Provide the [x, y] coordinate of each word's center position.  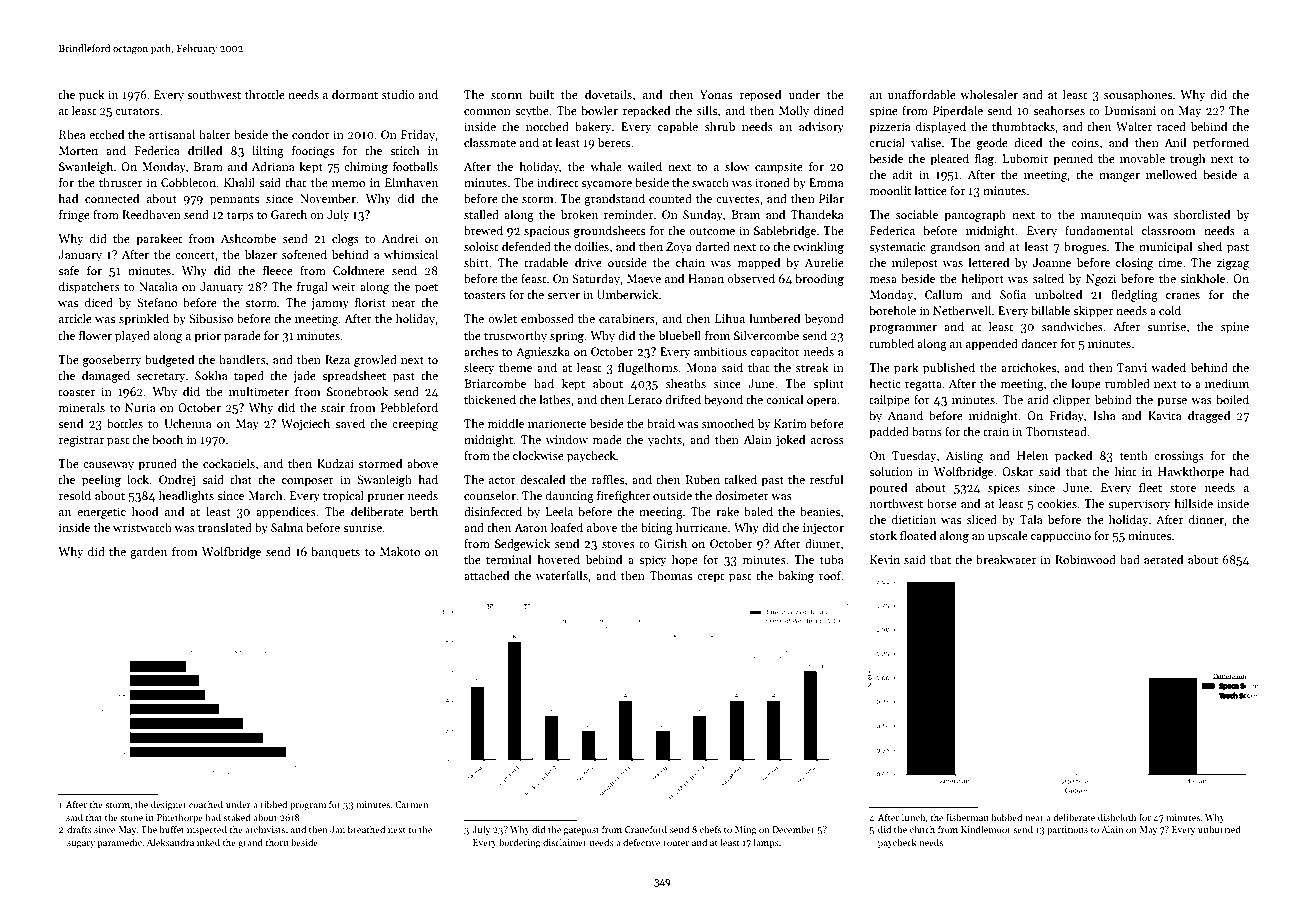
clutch [922, 829]
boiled [1232, 399]
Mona [701, 367]
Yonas [716, 94]
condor [311, 134]
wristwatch [142, 527]
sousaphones [1138, 95]
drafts [79, 829]
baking [796, 576]
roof [830, 575]
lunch [914, 817]
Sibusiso [211, 318]
